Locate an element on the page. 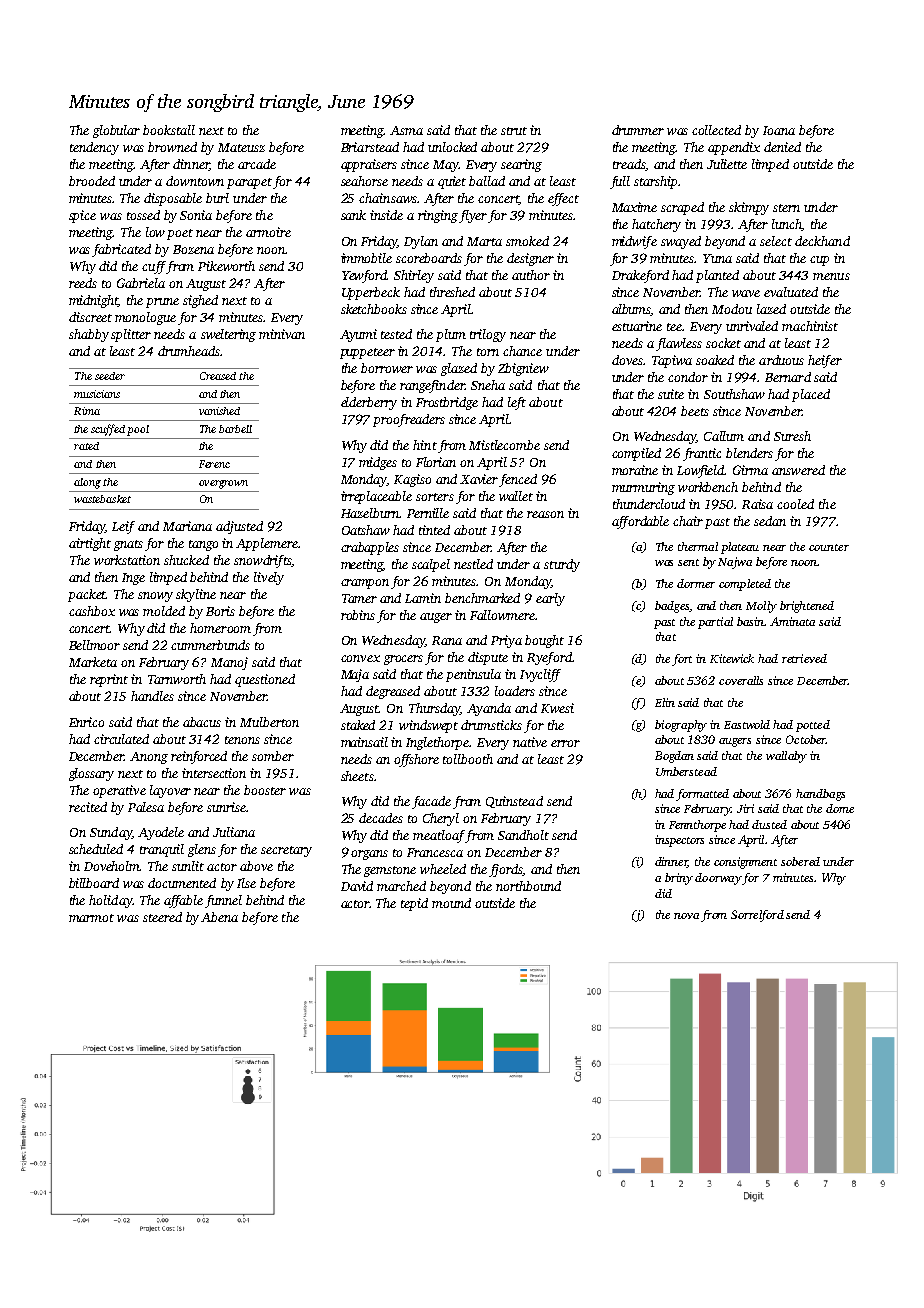  frantic is located at coordinates (702, 454).
